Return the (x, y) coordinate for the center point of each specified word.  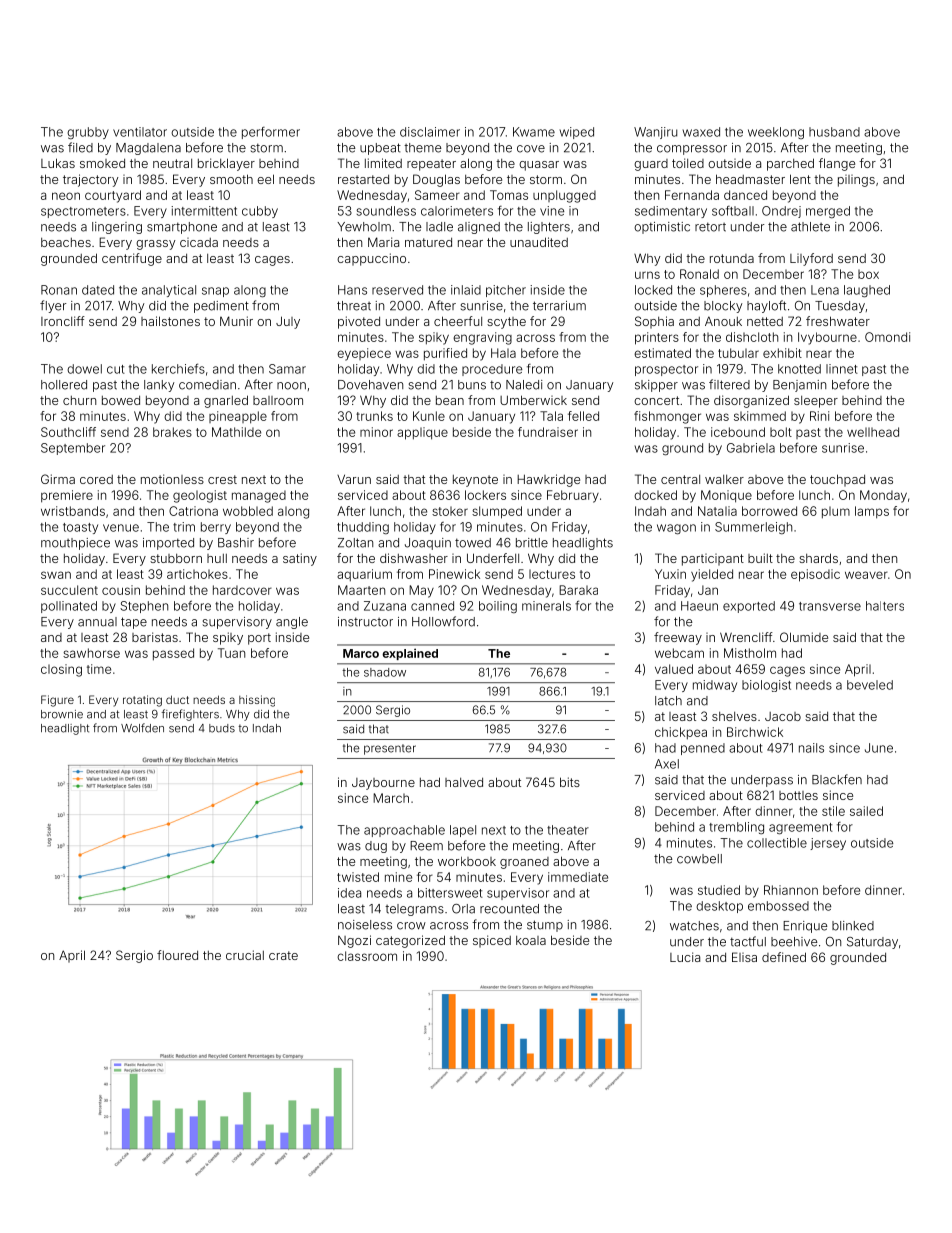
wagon (676, 529)
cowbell (699, 859)
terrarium (559, 306)
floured (177, 955)
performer (271, 133)
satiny (300, 559)
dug (376, 847)
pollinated (69, 607)
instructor (365, 622)
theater (568, 830)
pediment (221, 307)
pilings (856, 181)
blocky (723, 307)
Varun (354, 479)
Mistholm (750, 653)
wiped (577, 133)
